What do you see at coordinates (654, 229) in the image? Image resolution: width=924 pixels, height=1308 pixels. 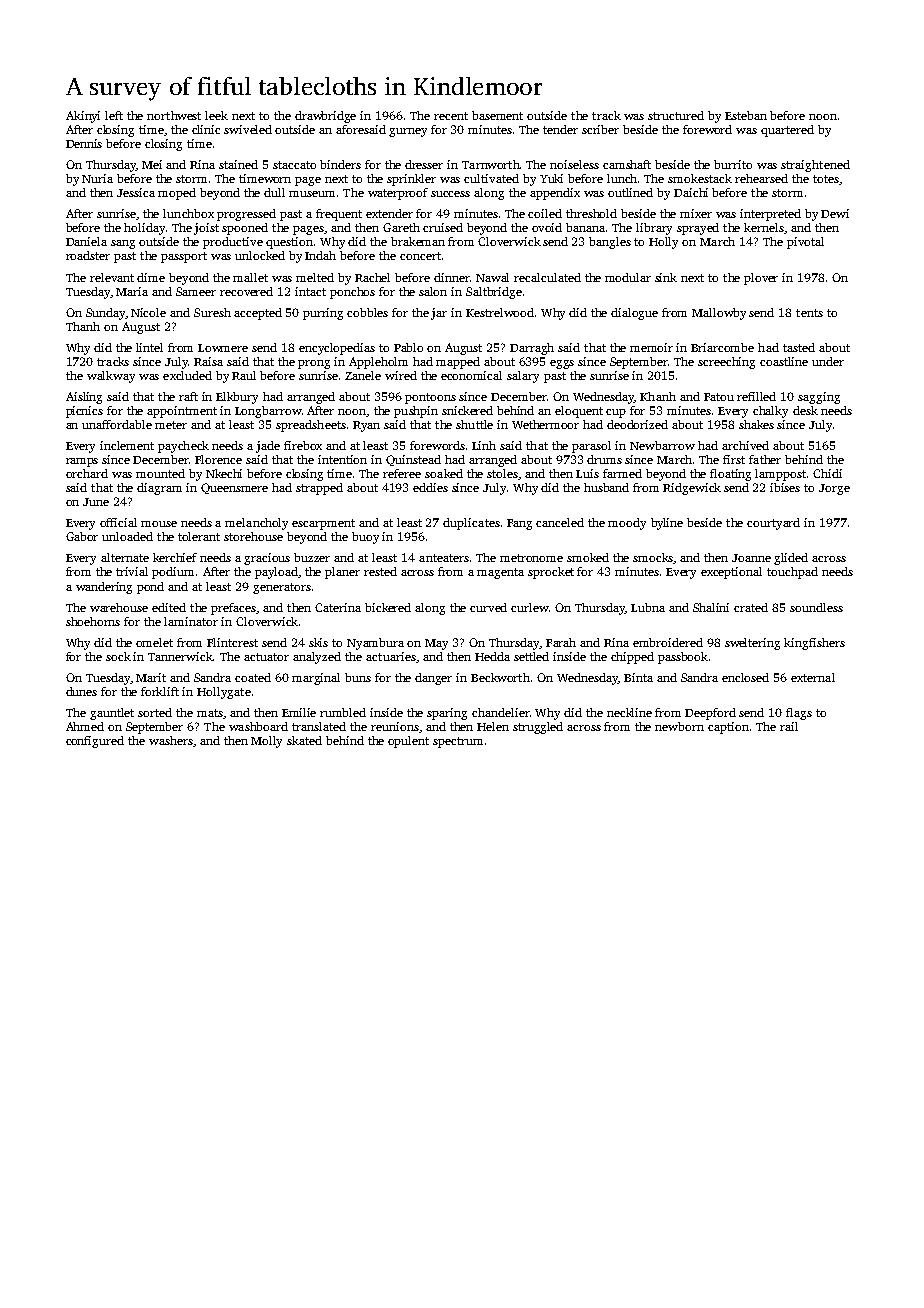 I see `library` at bounding box center [654, 229].
